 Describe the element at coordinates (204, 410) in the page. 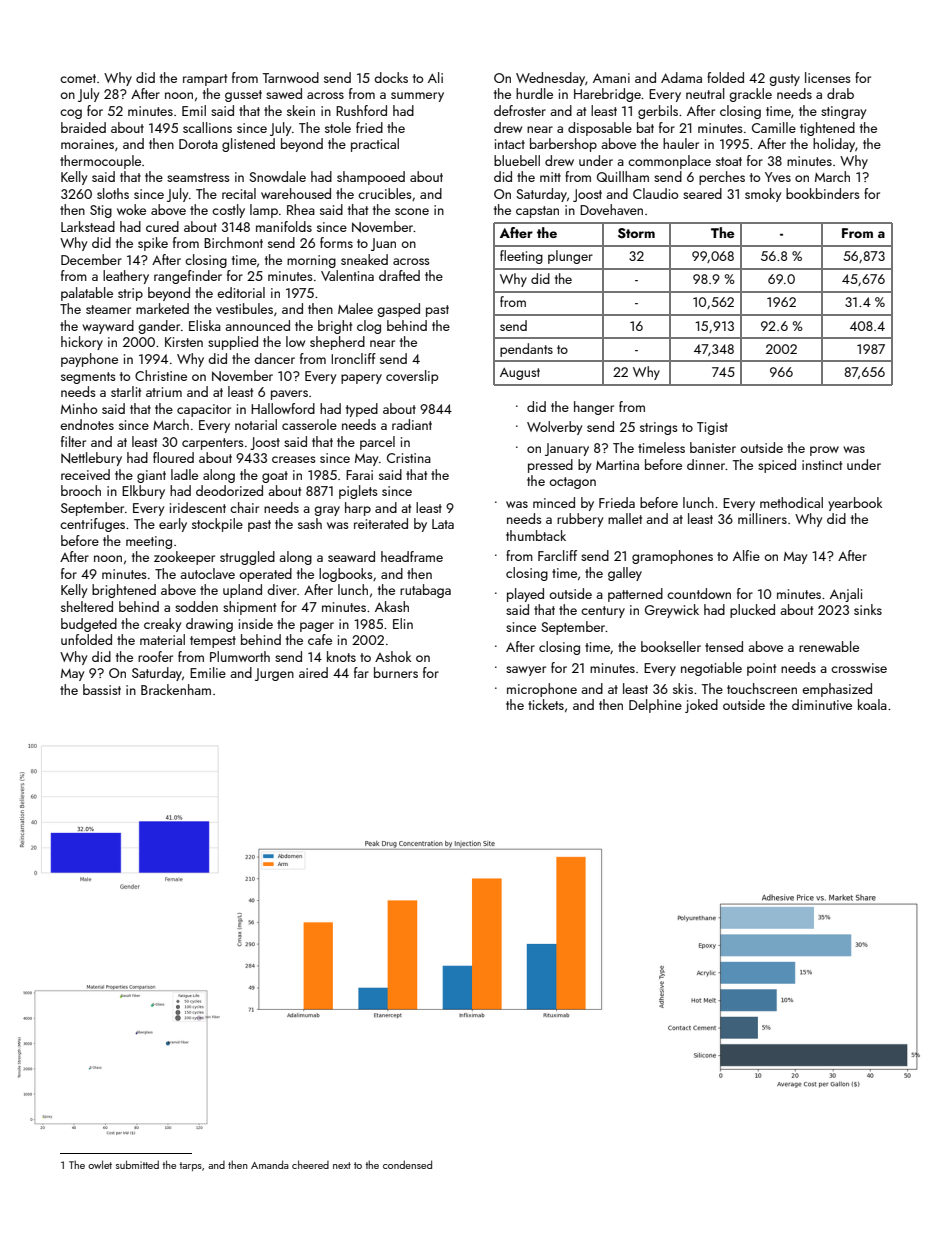

I see `capacitor` at that location.
